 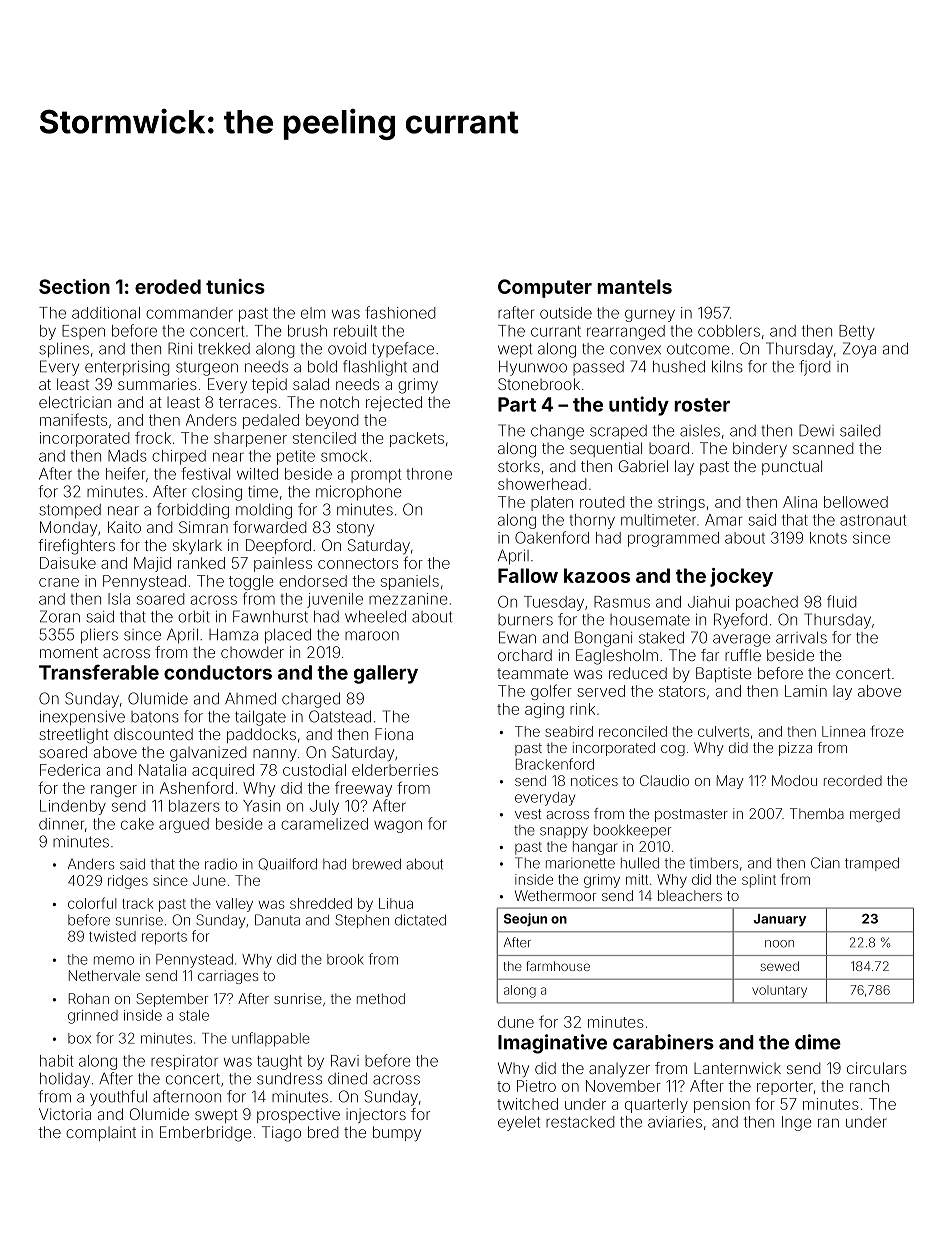 What do you see at coordinates (400, 312) in the page?
I see `fashioned` at bounding box center [400, 312].
